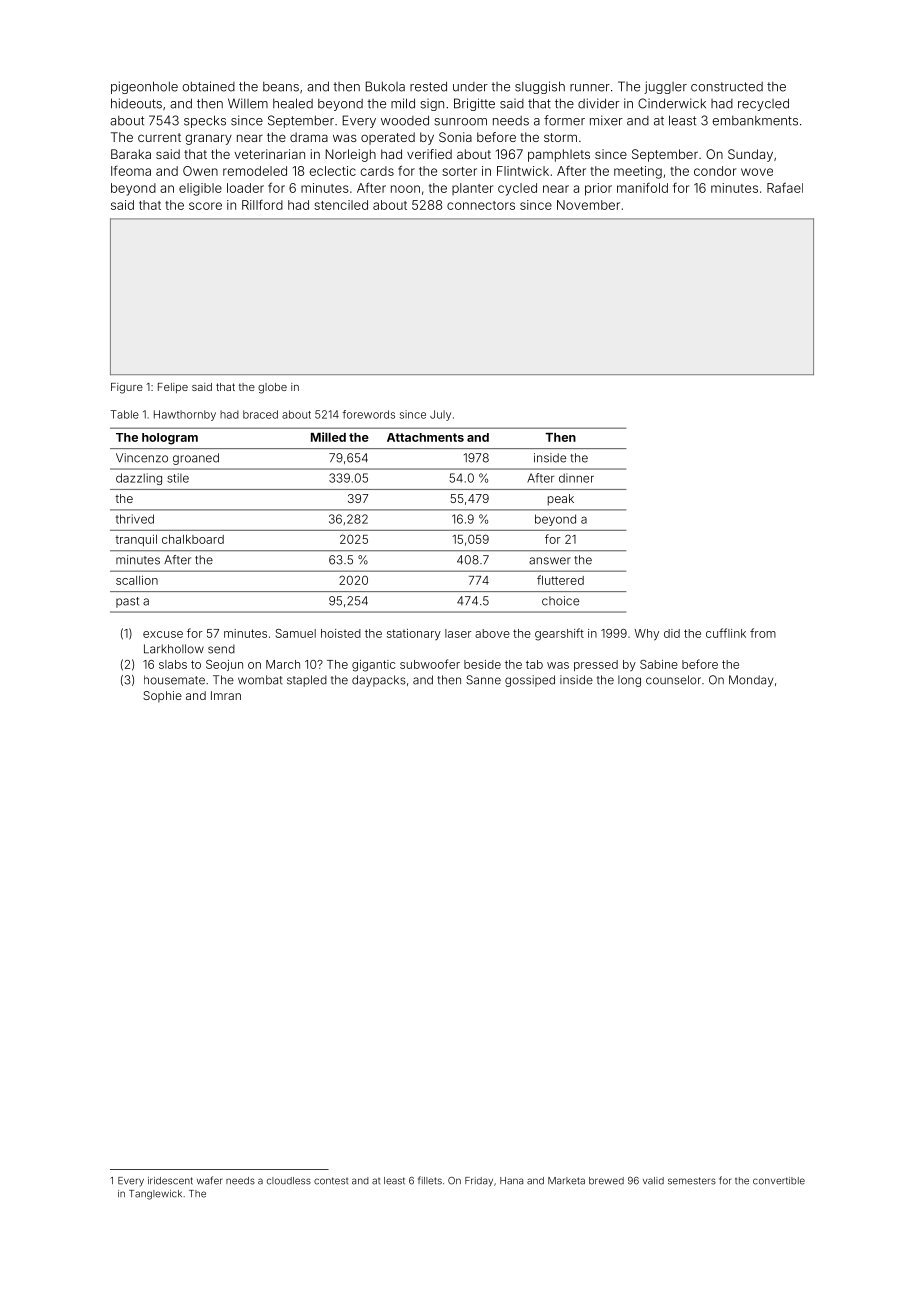 The width and height of the screenshot is (924, 1308). Describe the element at coordinates (440, 415) in the screenshot. I see `July` at that location.
